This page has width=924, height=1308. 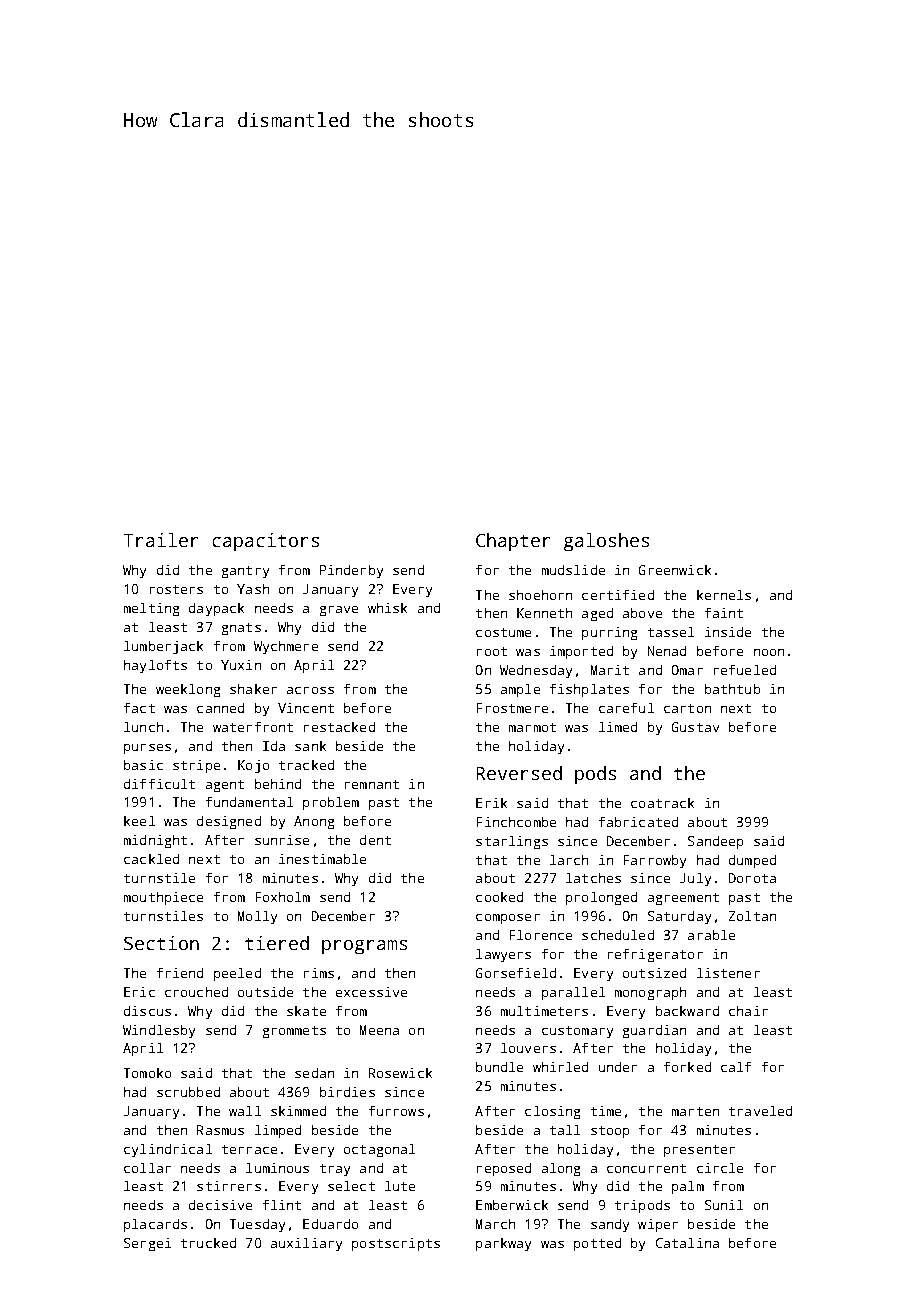 What do you see at coordinates (339, 611) in the page?
I see `grave` at bounding box center [339, 611].
